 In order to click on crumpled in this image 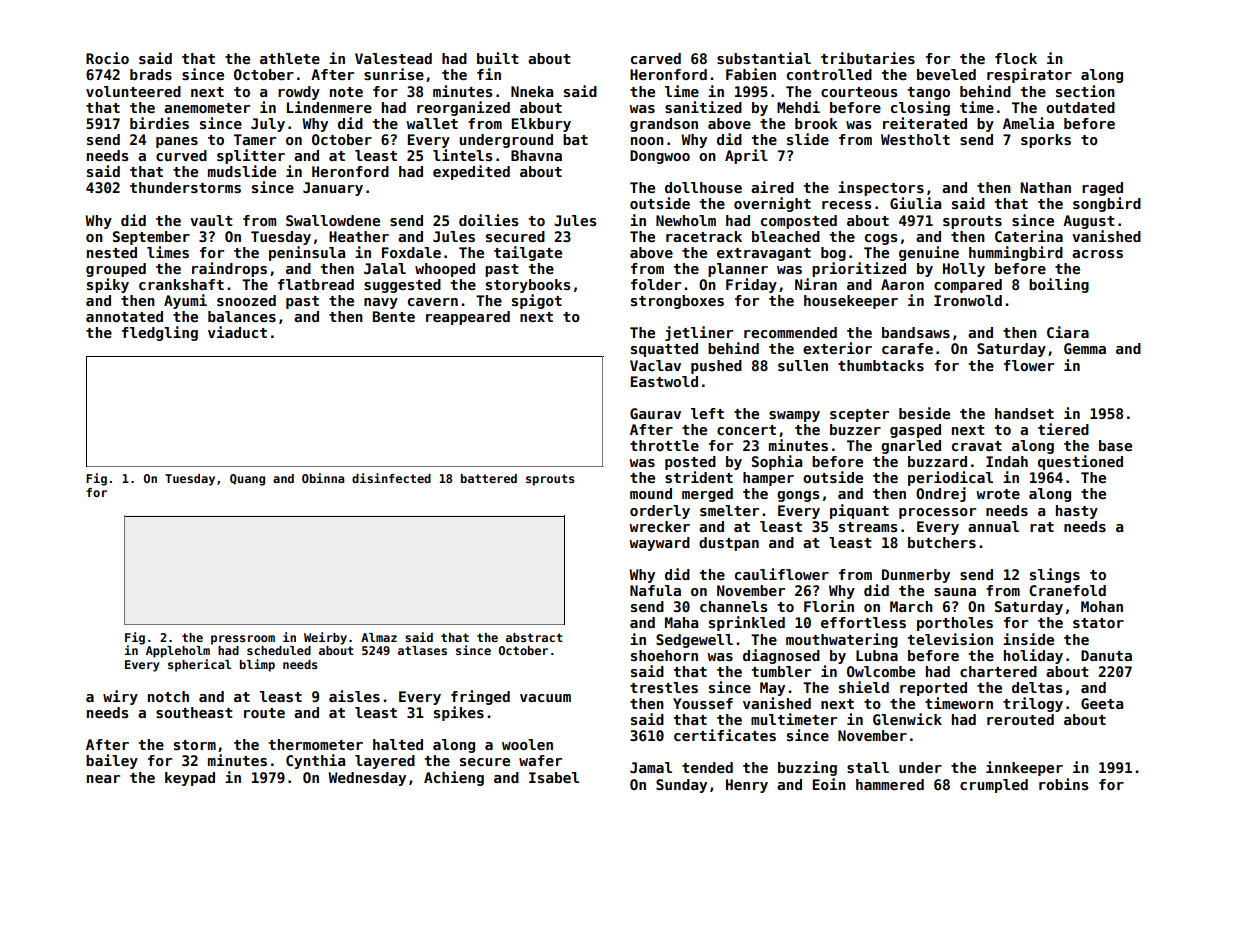, I will do `click(994, 786)`.
